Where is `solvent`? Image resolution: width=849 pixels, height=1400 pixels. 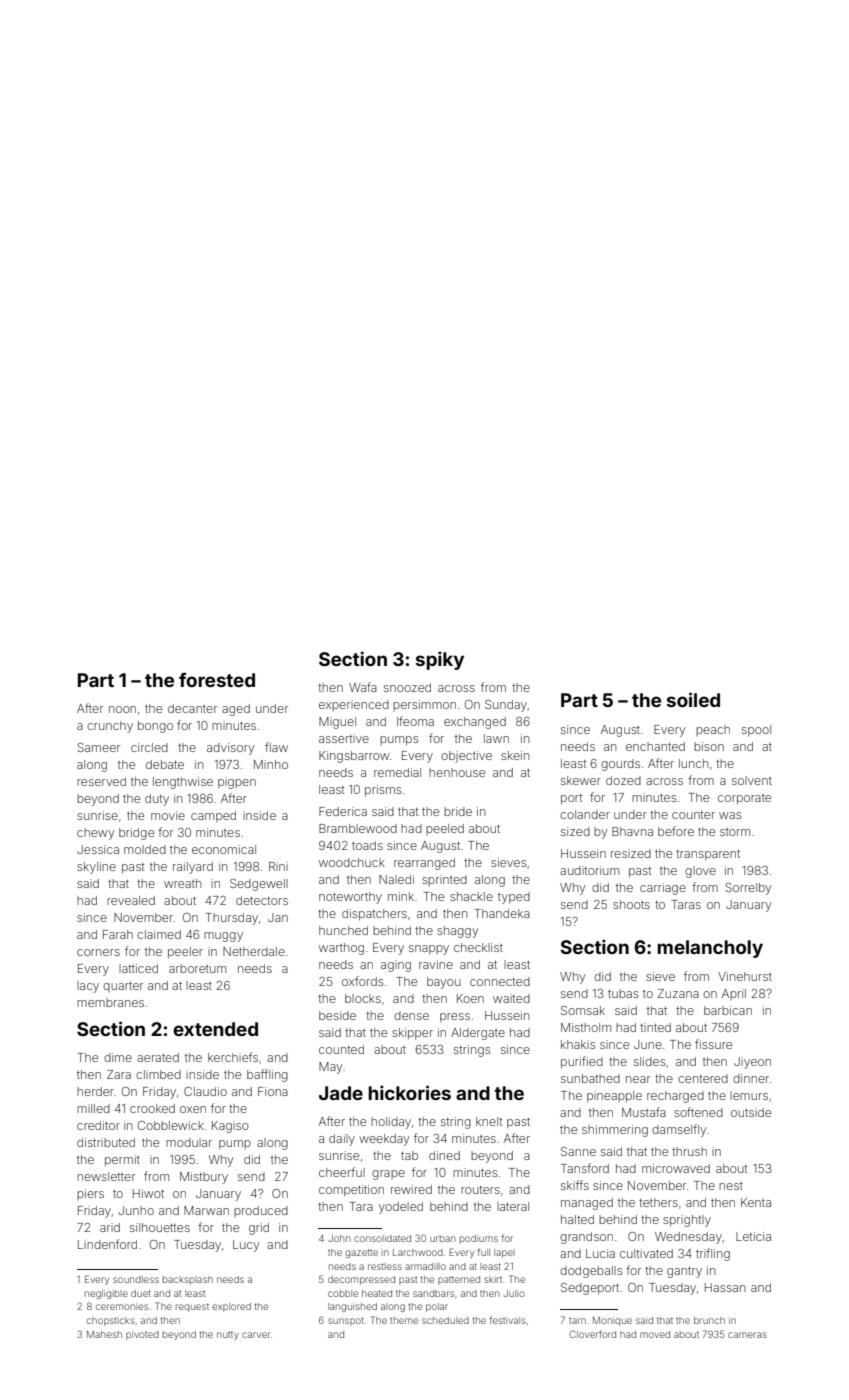
solvent is located at coordinates (752, 780).
